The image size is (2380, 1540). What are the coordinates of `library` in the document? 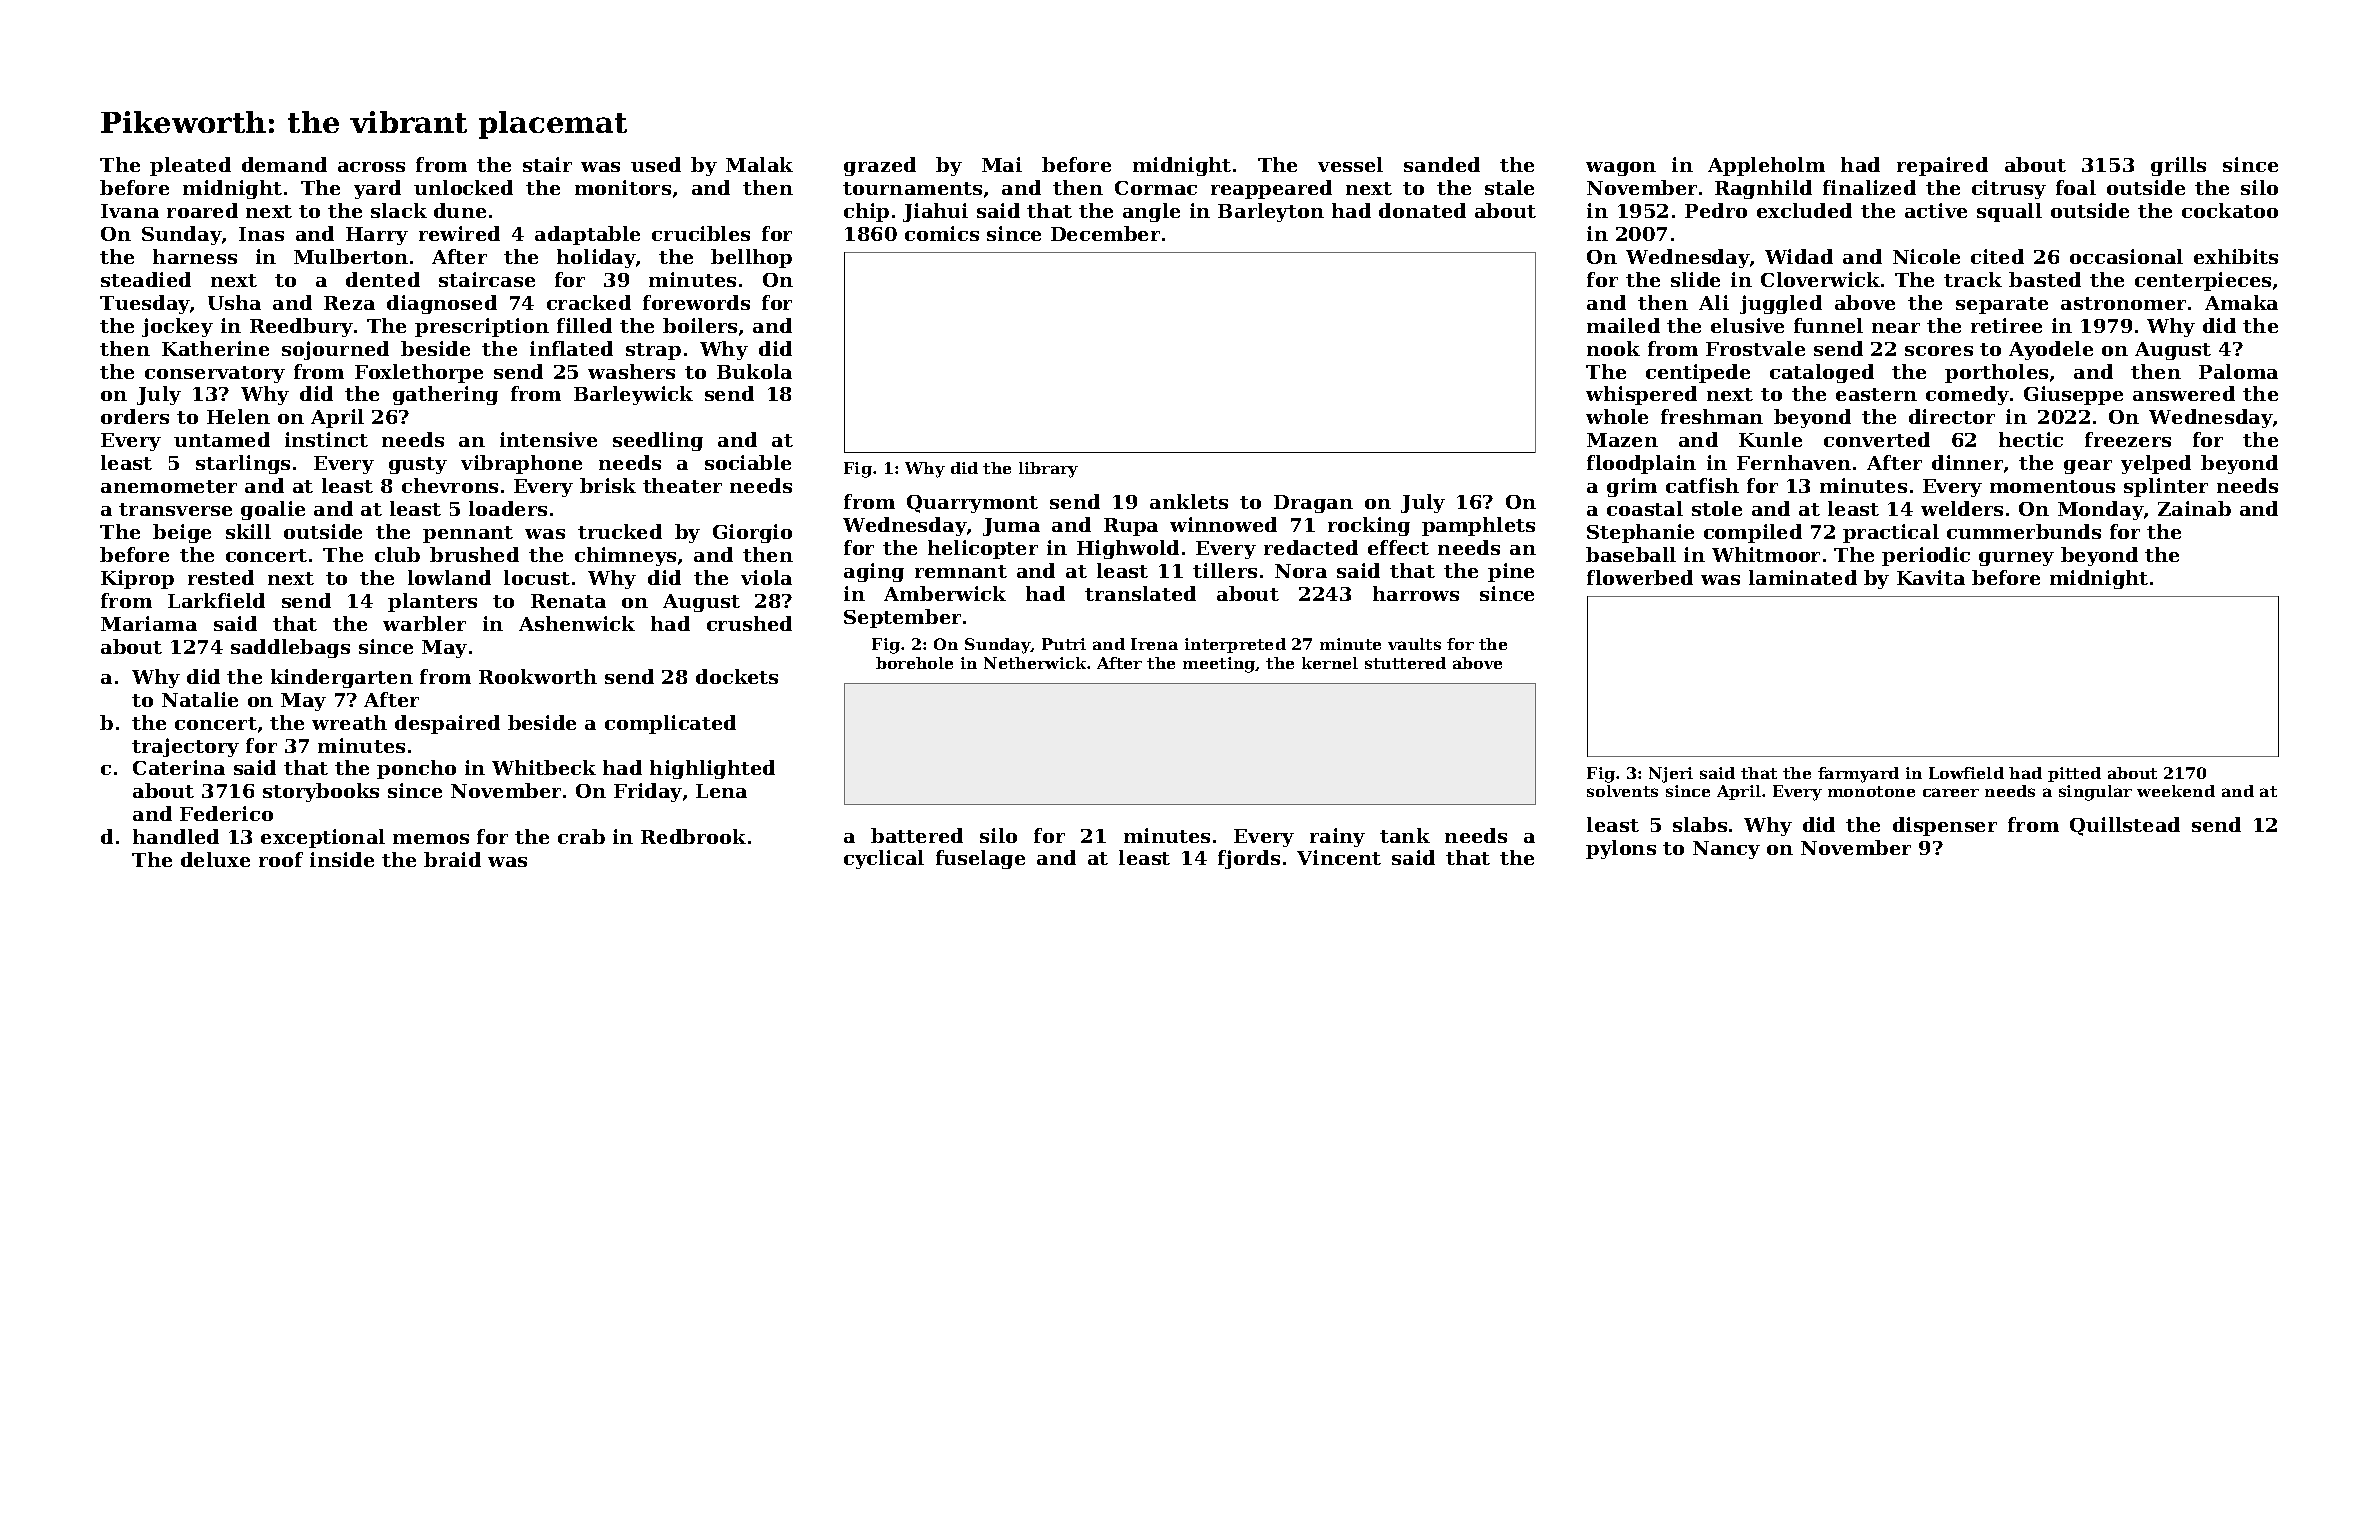 It's located at (1048, 470).
